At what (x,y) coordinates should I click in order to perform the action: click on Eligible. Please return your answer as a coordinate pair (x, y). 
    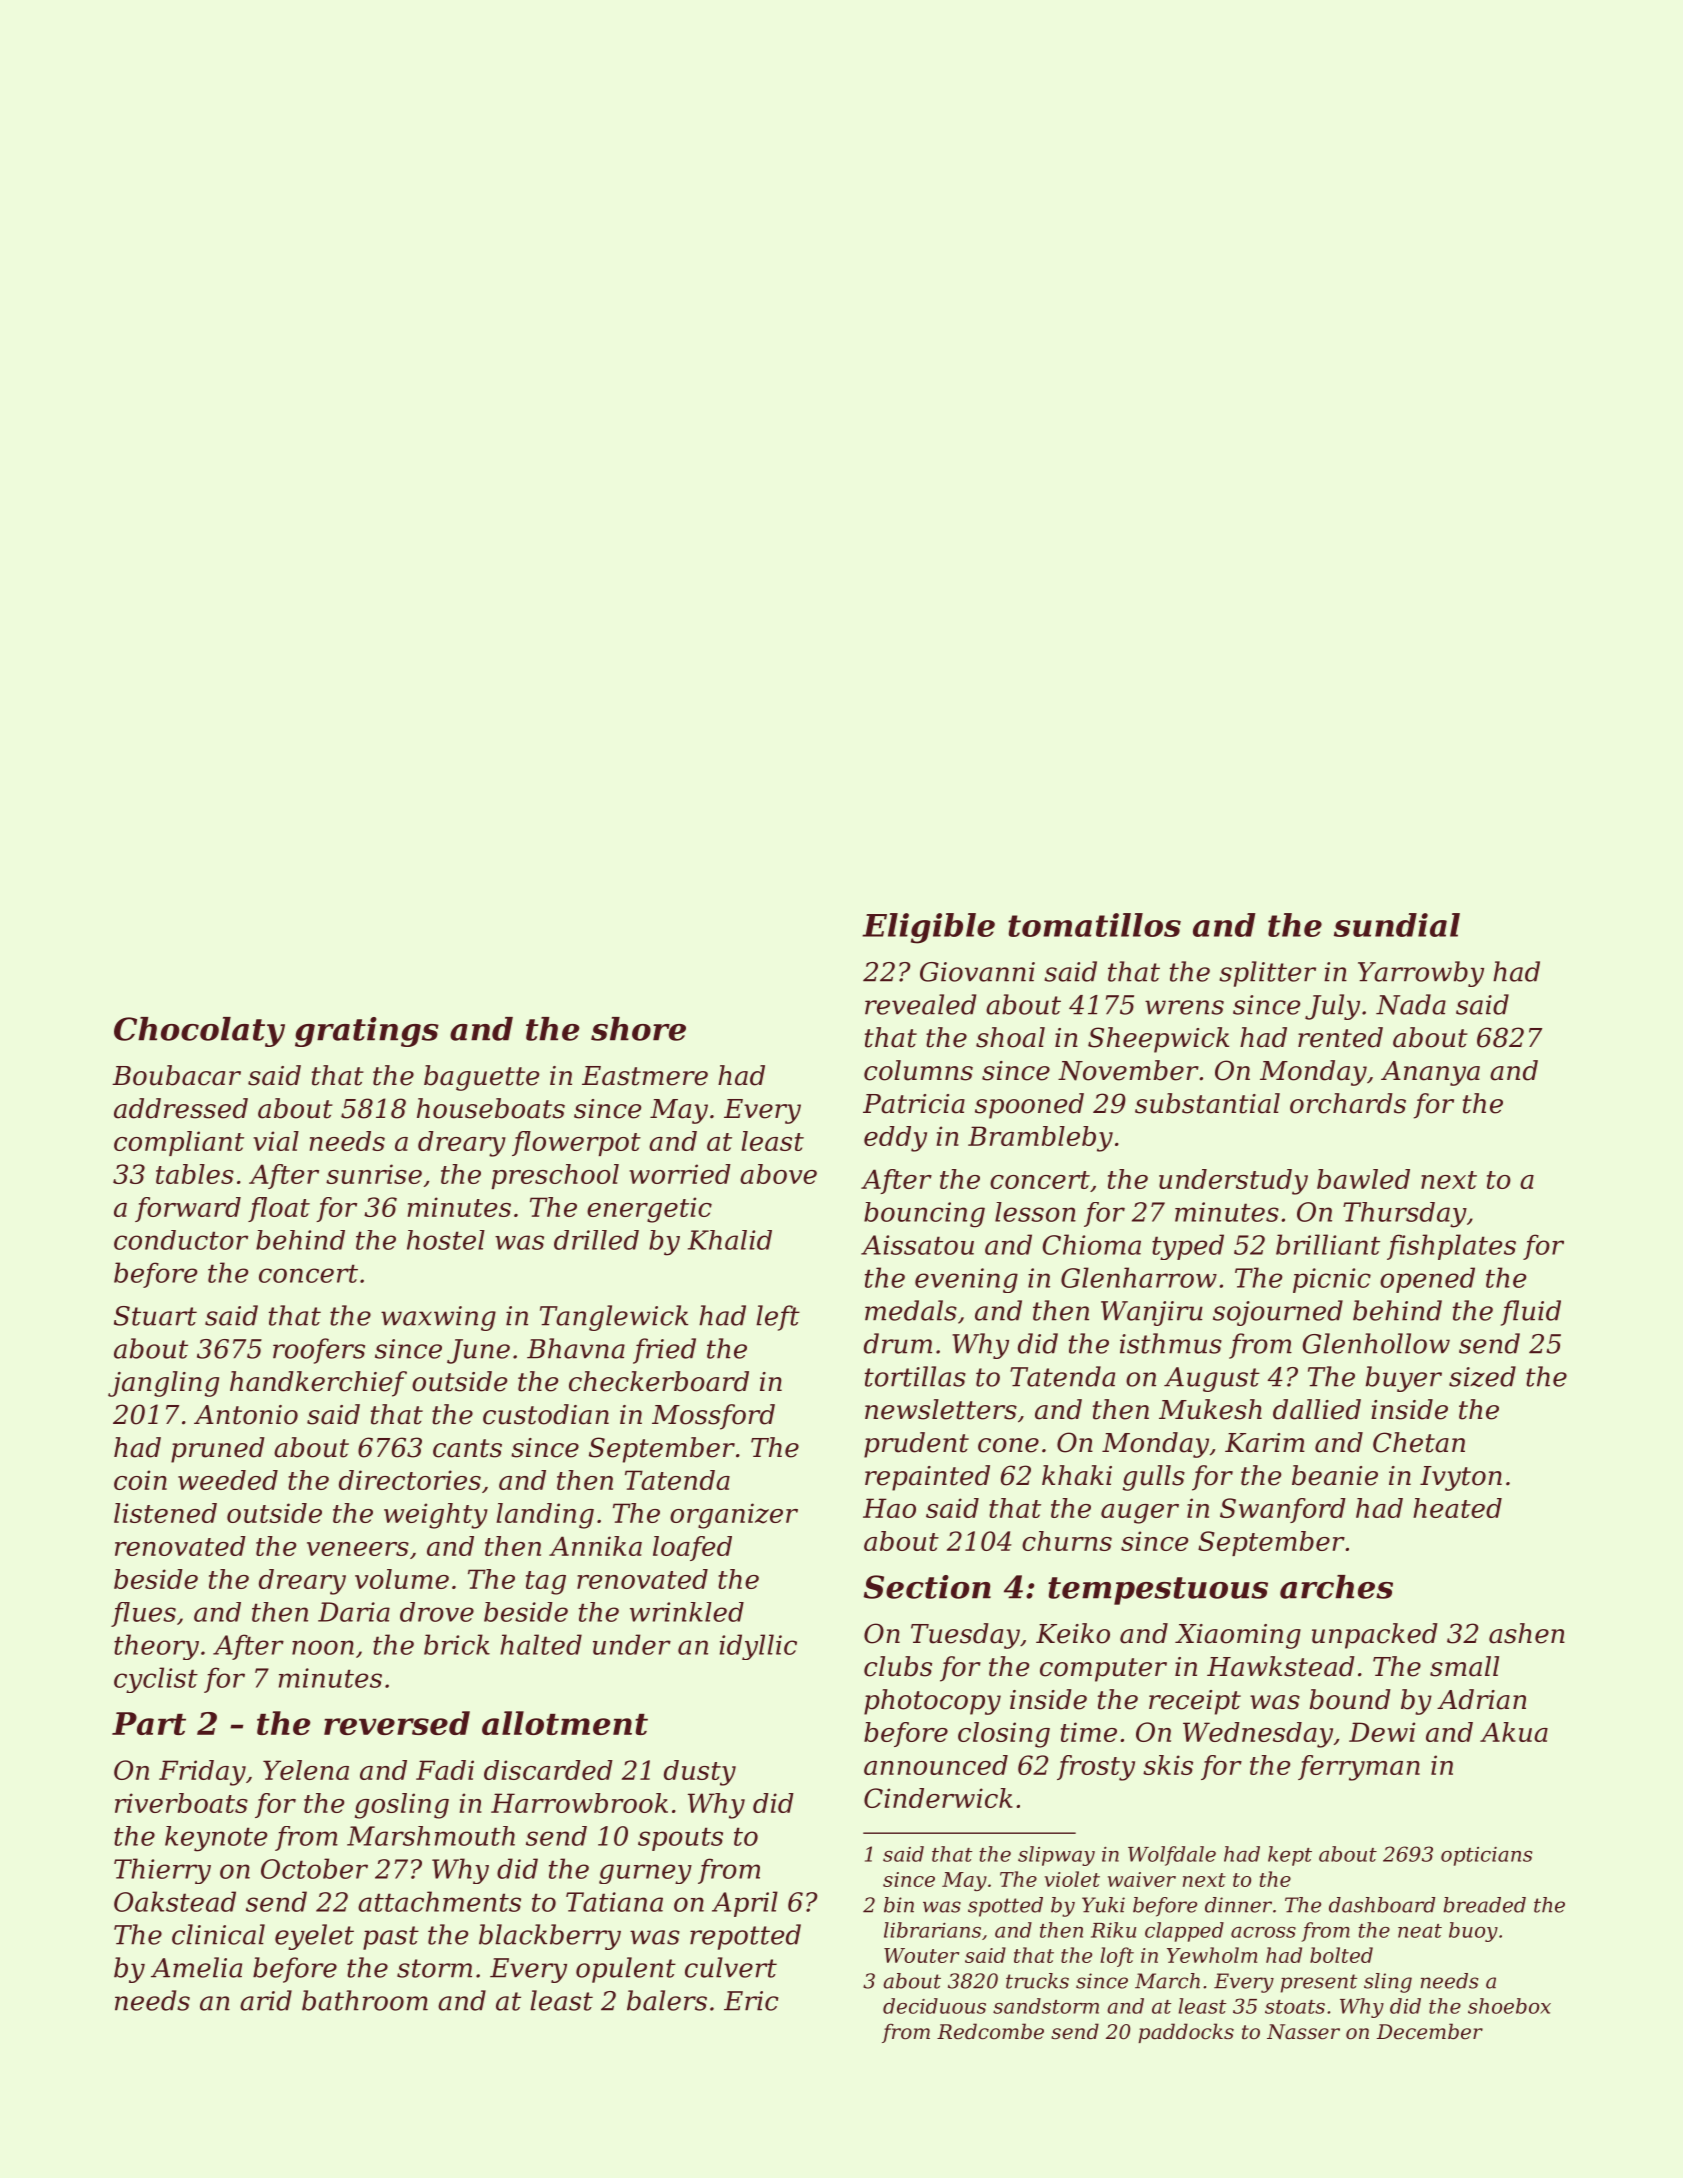
    Looking at the image, I should click on (928, 928).
